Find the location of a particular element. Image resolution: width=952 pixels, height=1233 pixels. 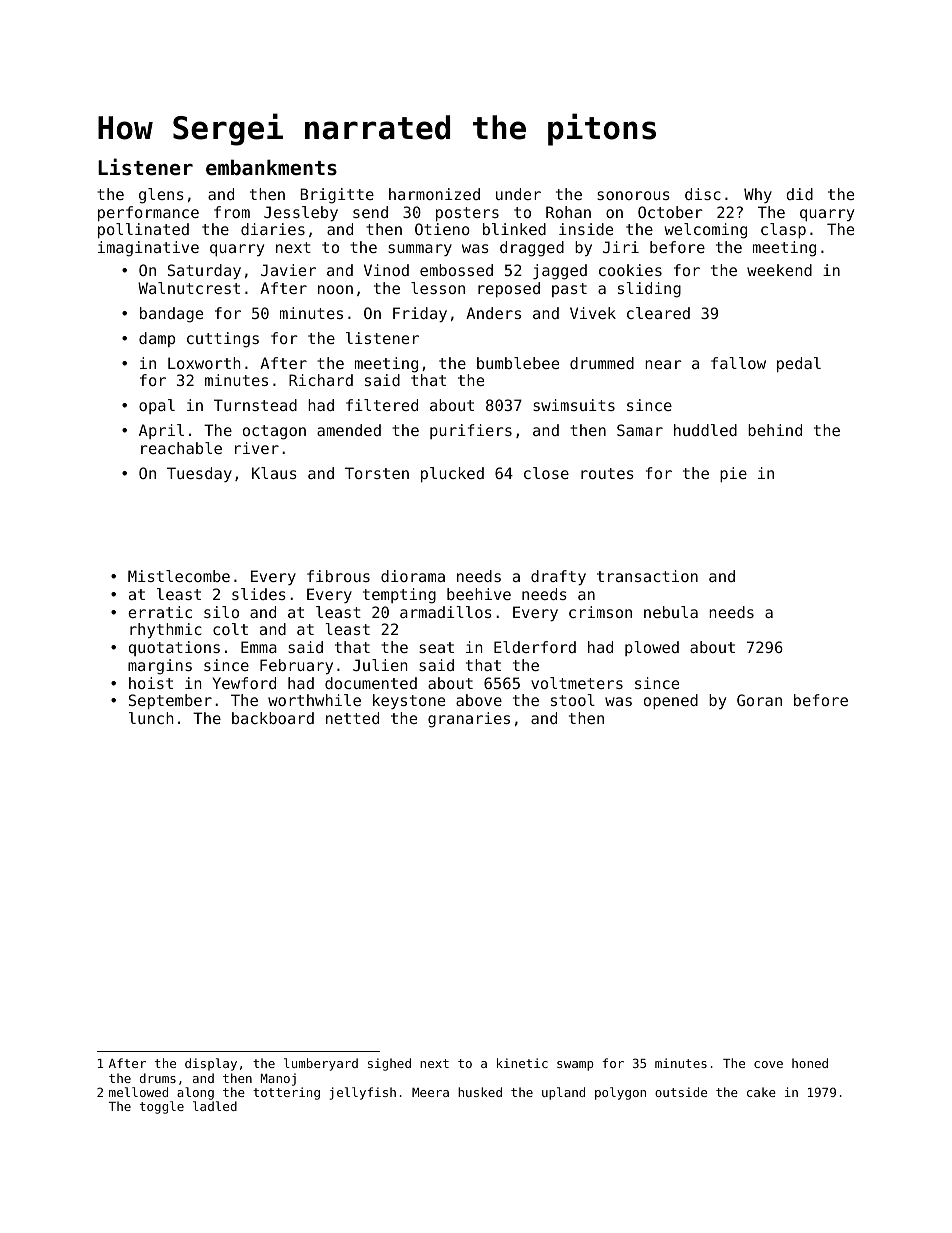

ladled is located at coordinates (215, 1106).
